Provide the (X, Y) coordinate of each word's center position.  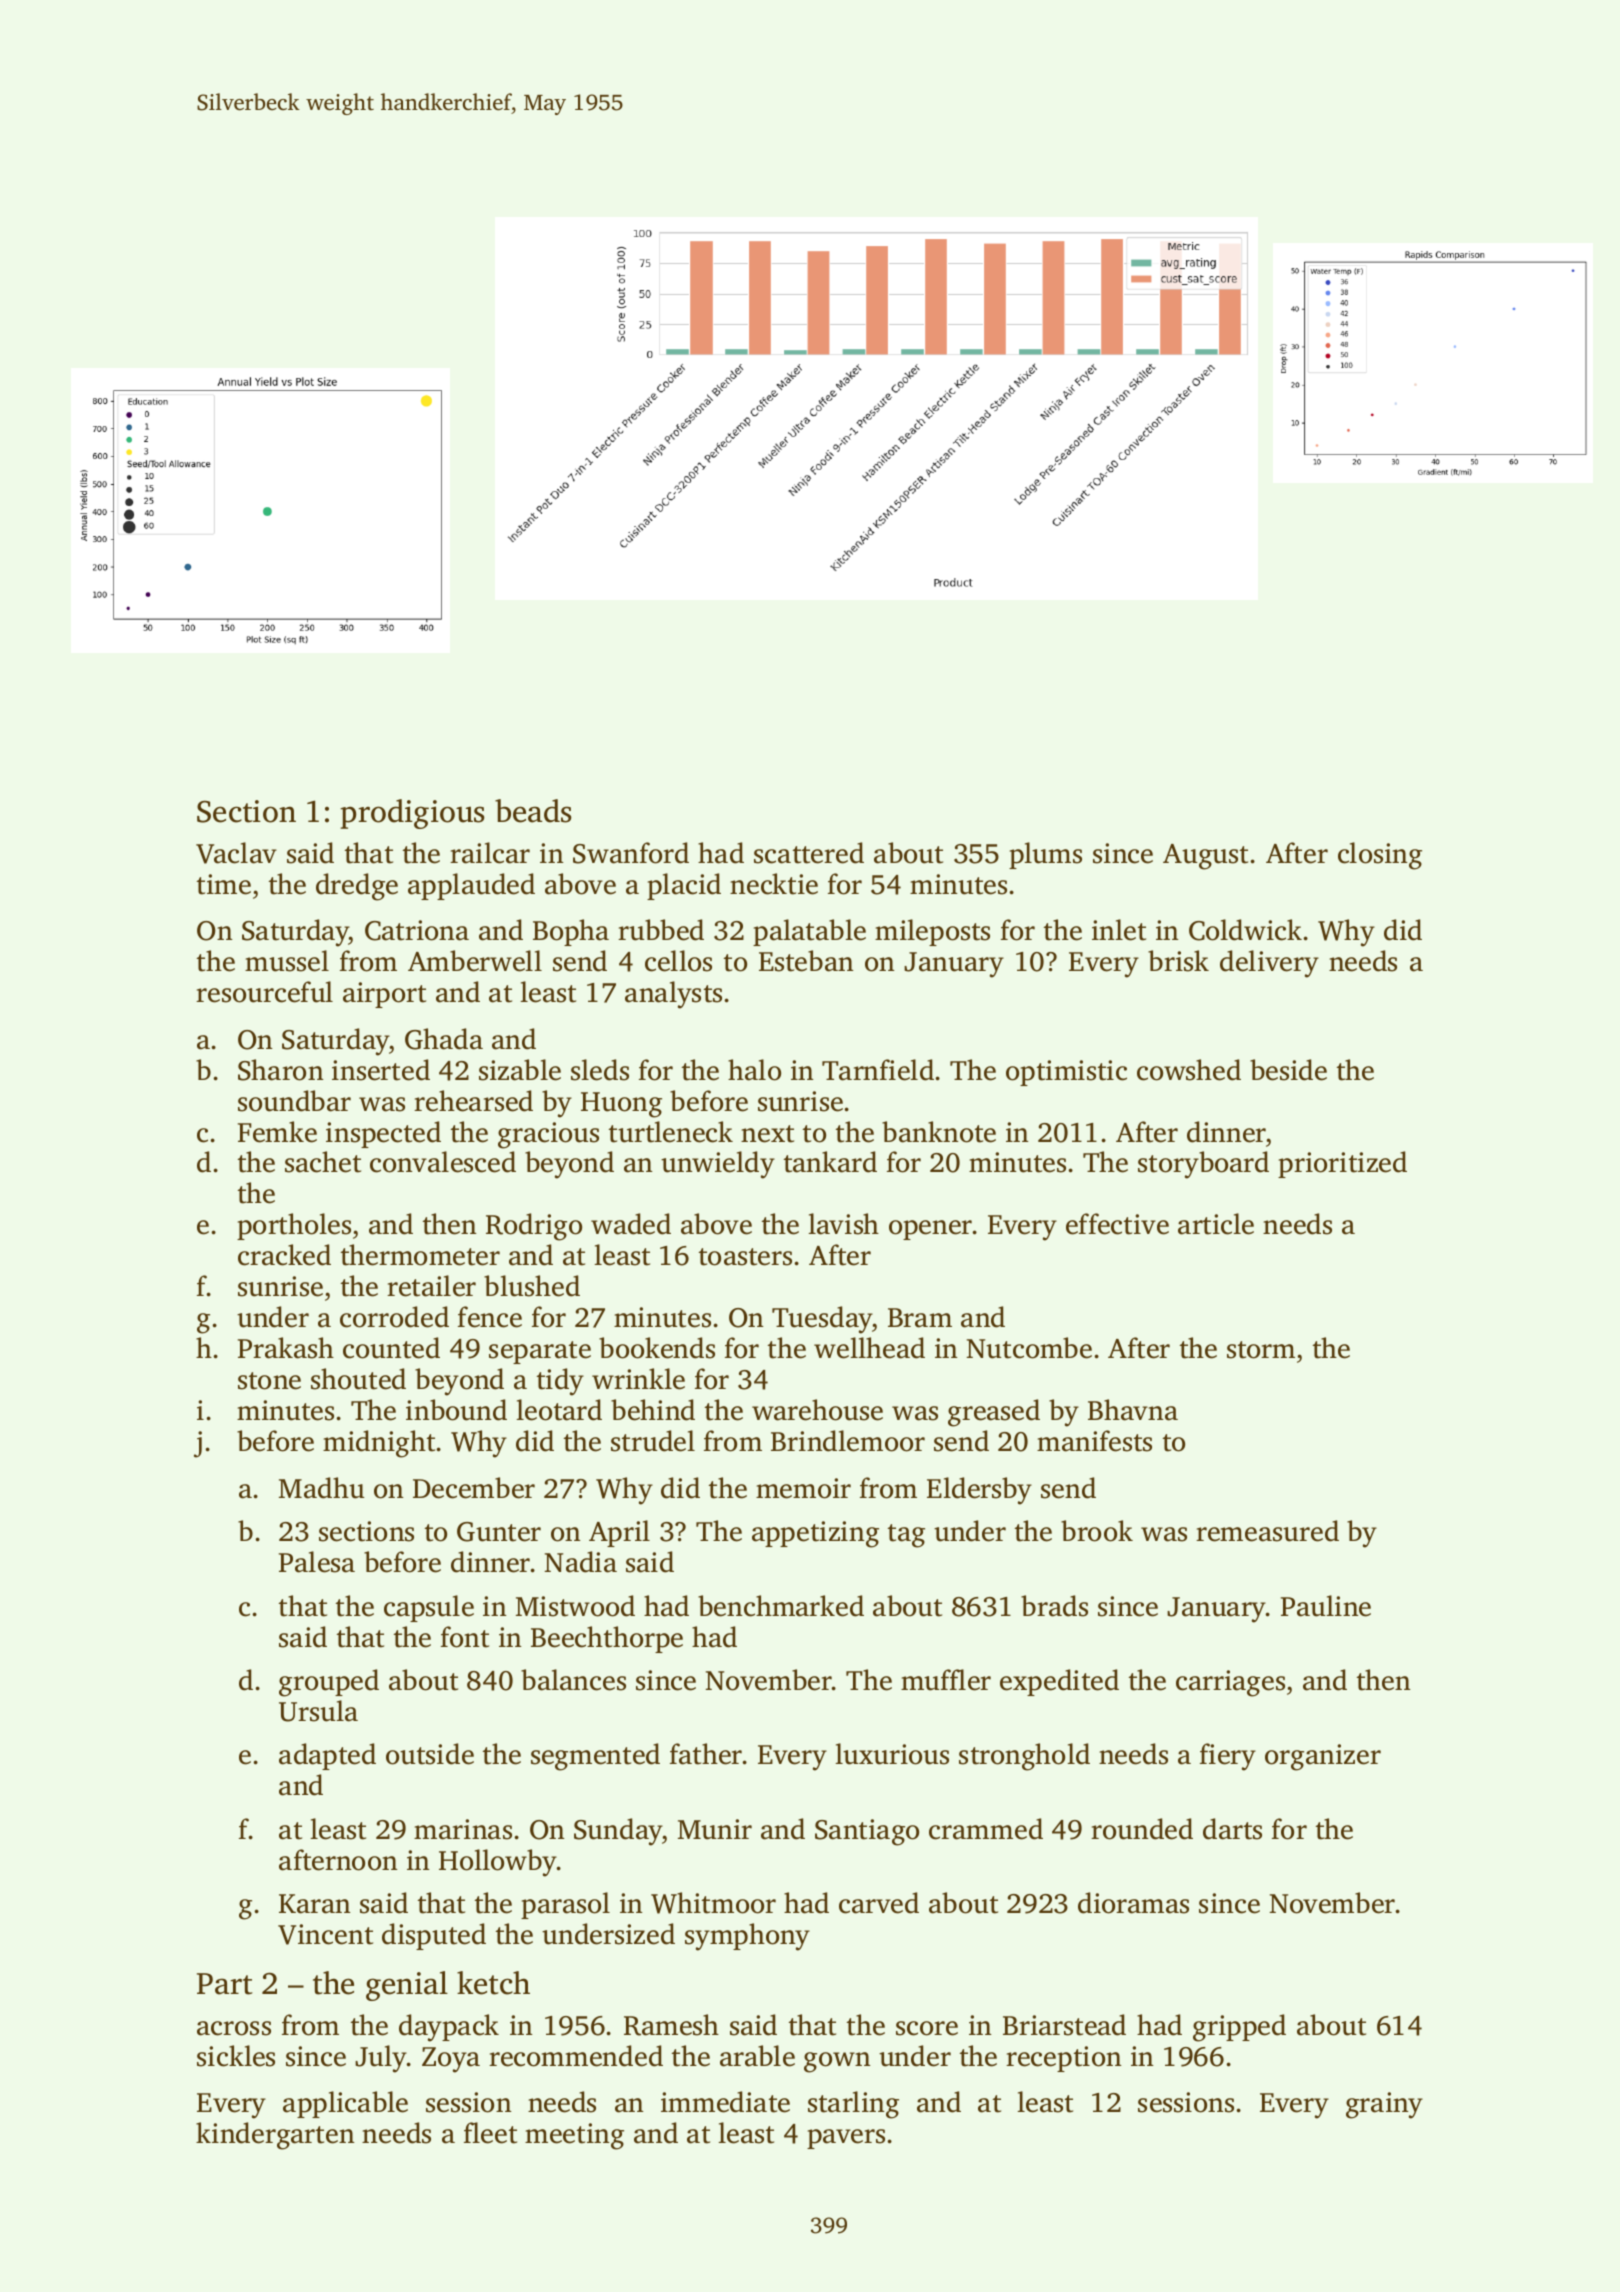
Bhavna (1133, 1410)
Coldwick (1245, 930)
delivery (1269, 964)
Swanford (631, 853)
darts (1232, 1829)
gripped (1239, 2028)
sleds (600, 1070)
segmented (595, 1757)
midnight (379, 1444)
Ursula (318, 1711)
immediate (725, 2102)
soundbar (294, 1101)
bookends (657, 1348)
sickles (236, 2056)
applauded (471, 886)
